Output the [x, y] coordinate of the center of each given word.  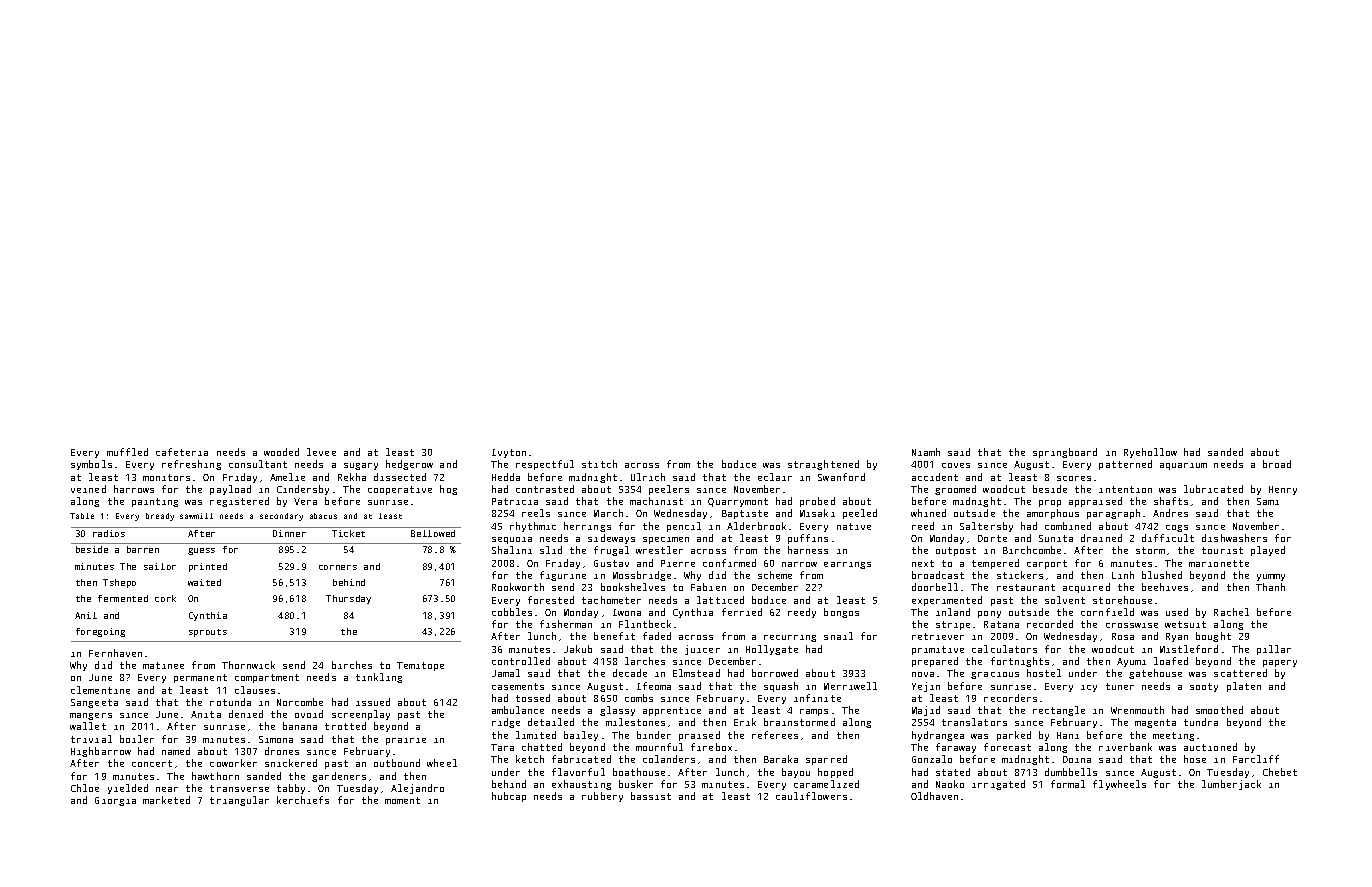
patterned [1125, 465]
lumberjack [1231, 785]
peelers [669, 490]
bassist [651, 796]
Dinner [289, 533]
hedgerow [409, 465]
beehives [1165, 587]
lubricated [1213, 489]
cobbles [512, 612]
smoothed [1219, 710]
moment [402, 800]
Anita [206, 714]
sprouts [208, 633]
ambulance [518, 710]
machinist [656, 501]
